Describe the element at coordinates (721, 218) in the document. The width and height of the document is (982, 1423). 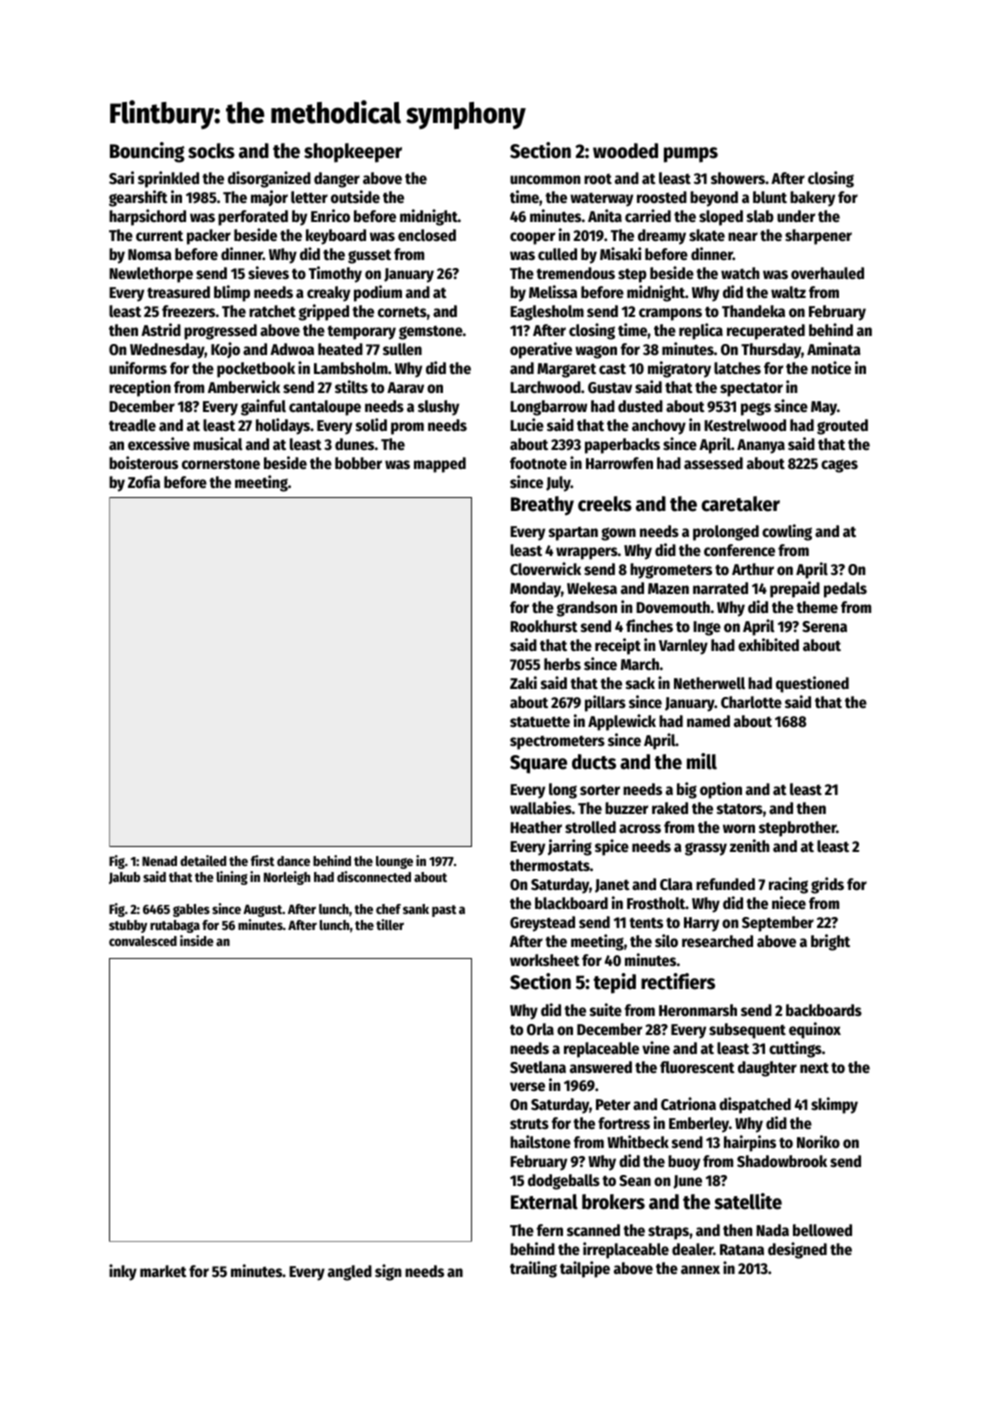
I see `sloped` at that location.
